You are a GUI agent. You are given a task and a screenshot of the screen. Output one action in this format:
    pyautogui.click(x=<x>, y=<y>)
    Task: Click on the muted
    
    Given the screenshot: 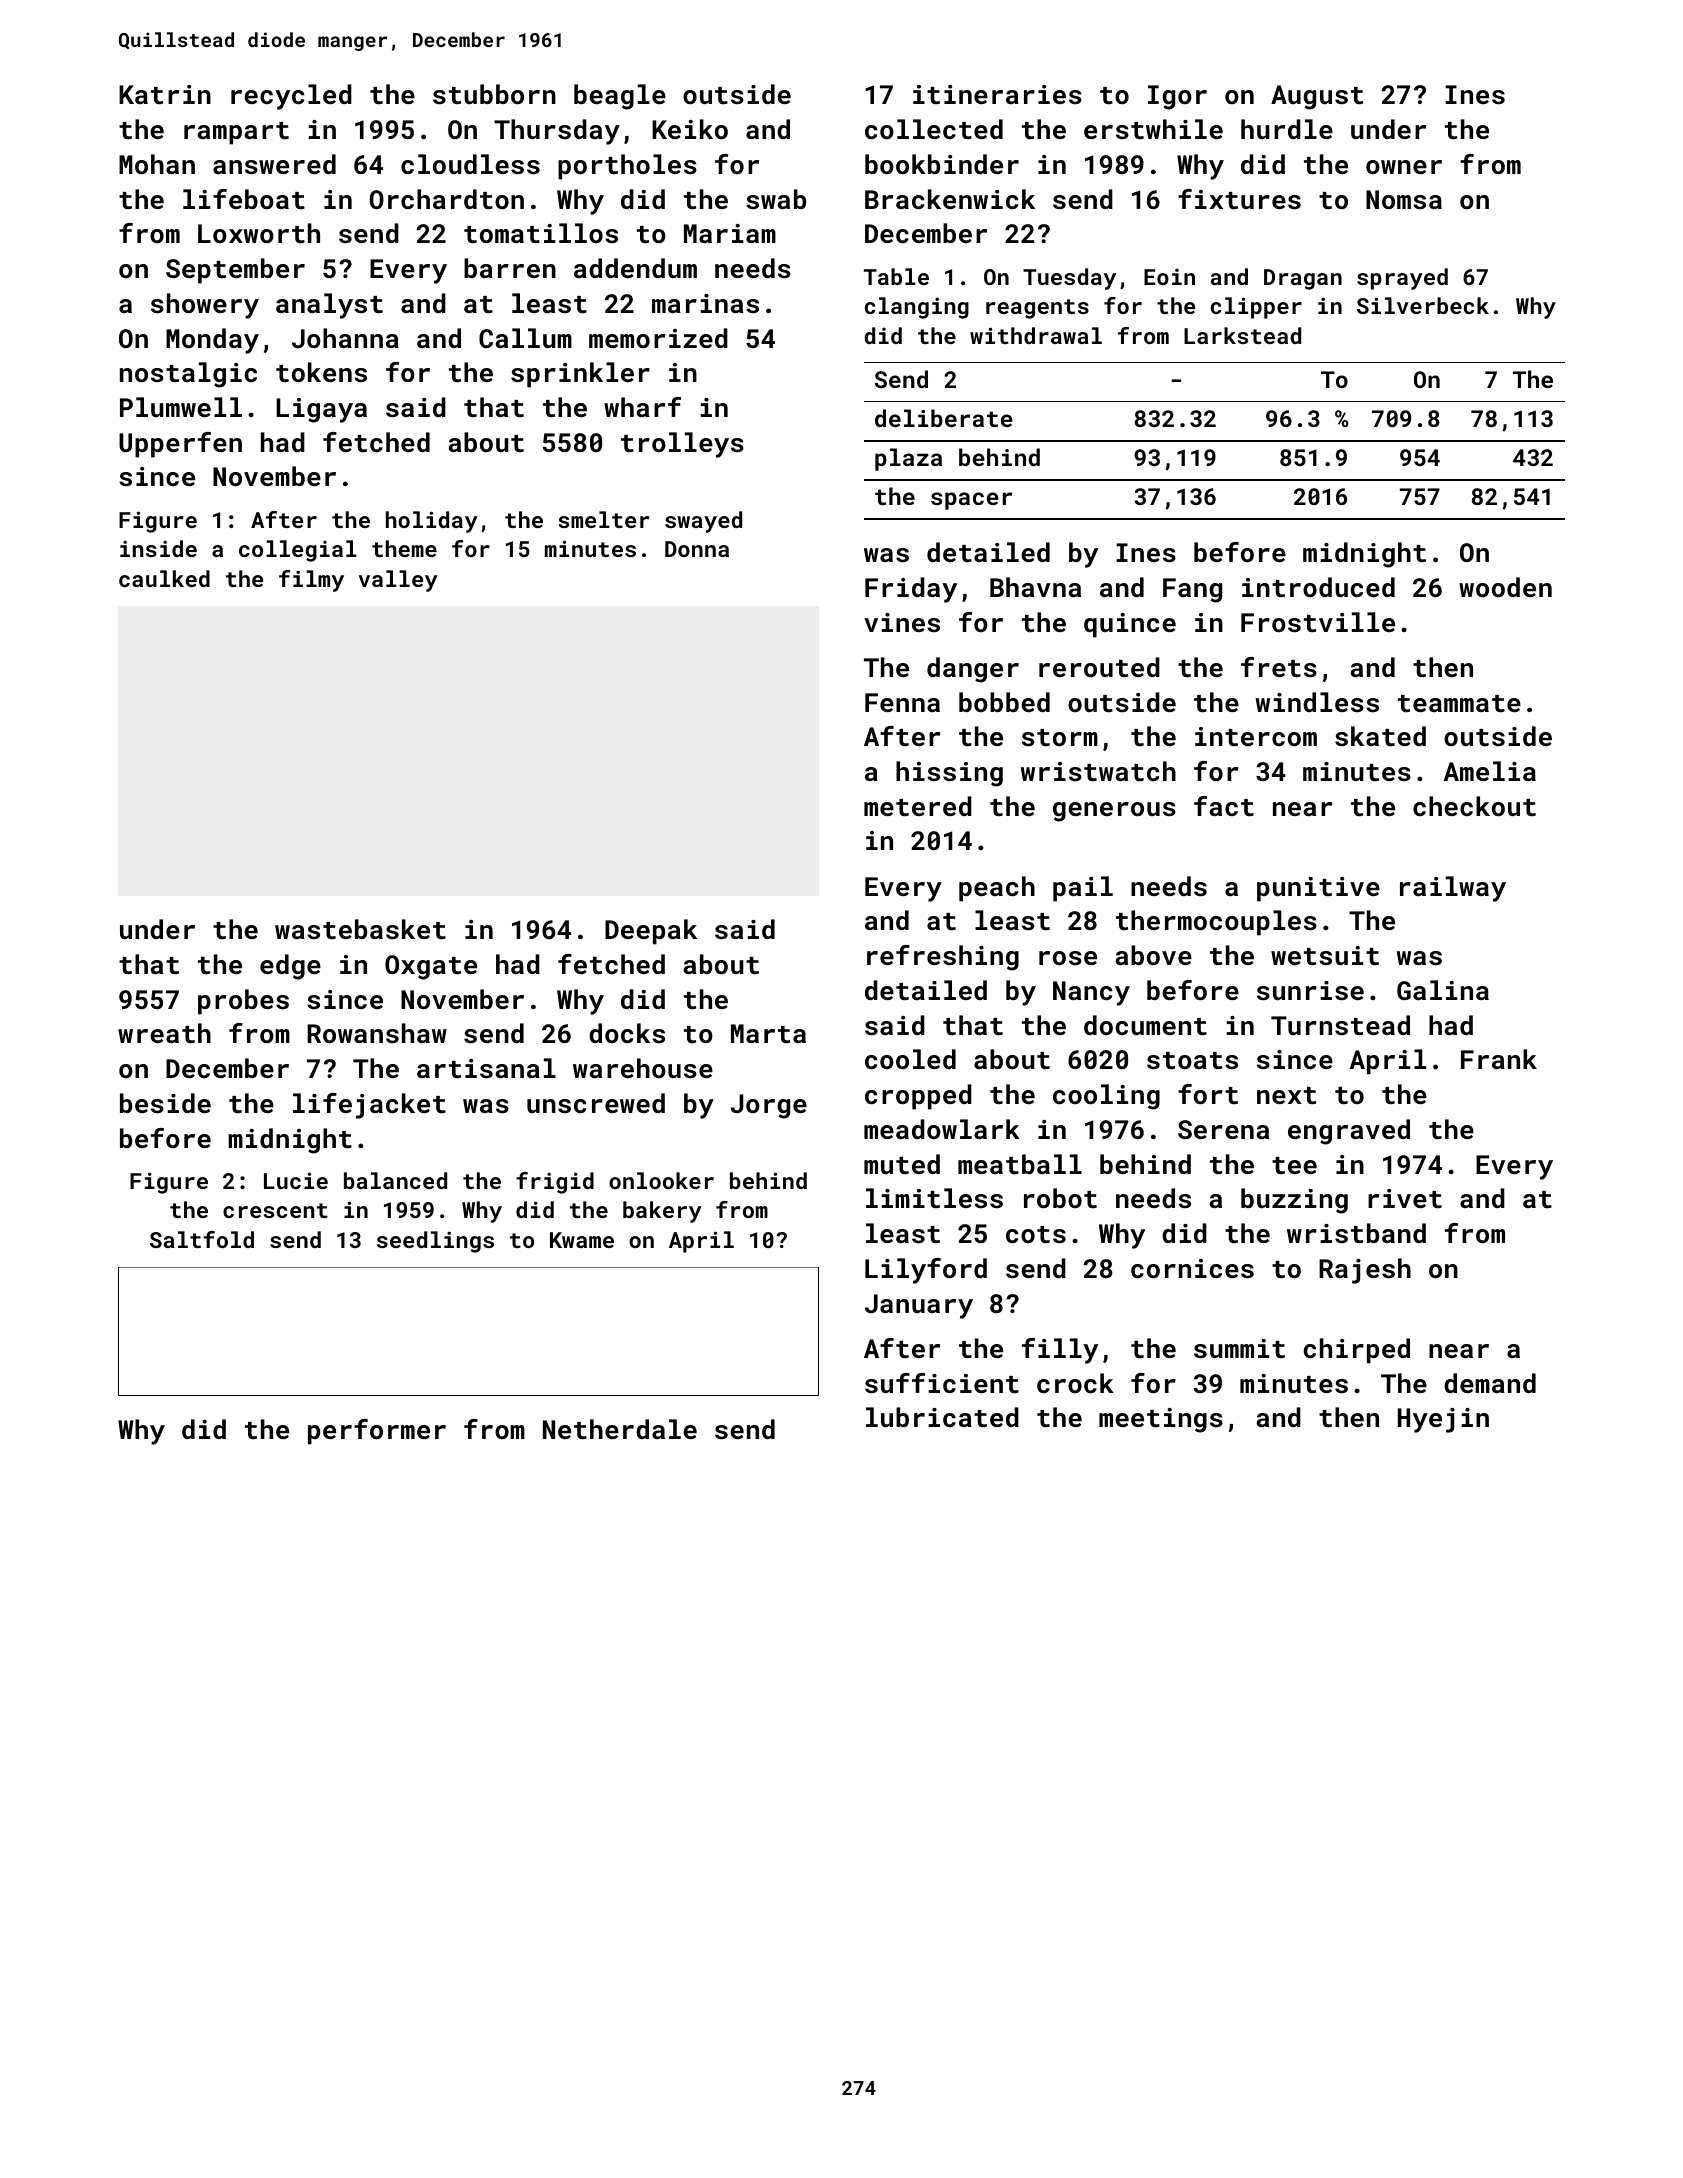 What is the action you would take?
    pyautogui.click(x=902, y=1164)
